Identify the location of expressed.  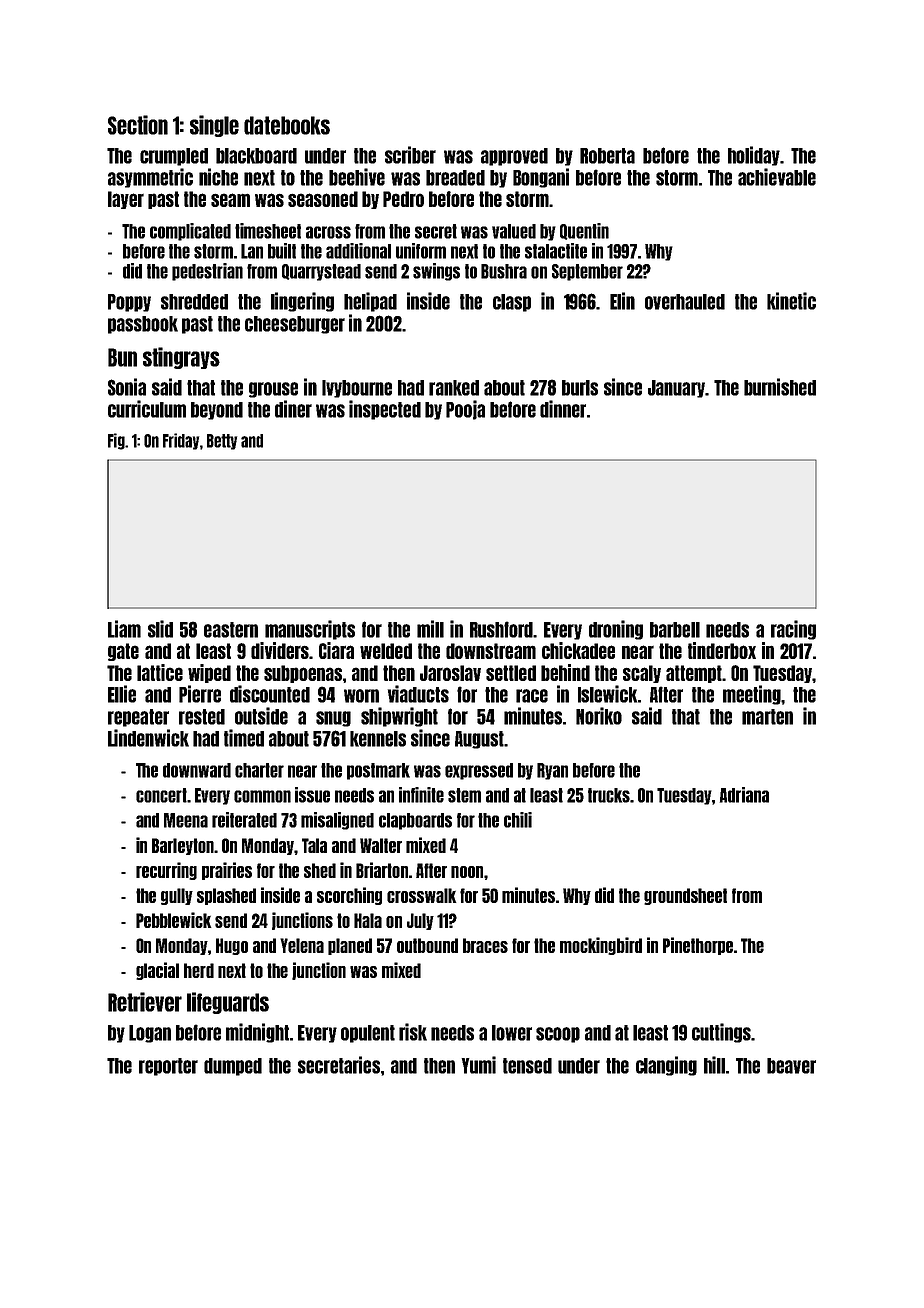
(479, 771).
